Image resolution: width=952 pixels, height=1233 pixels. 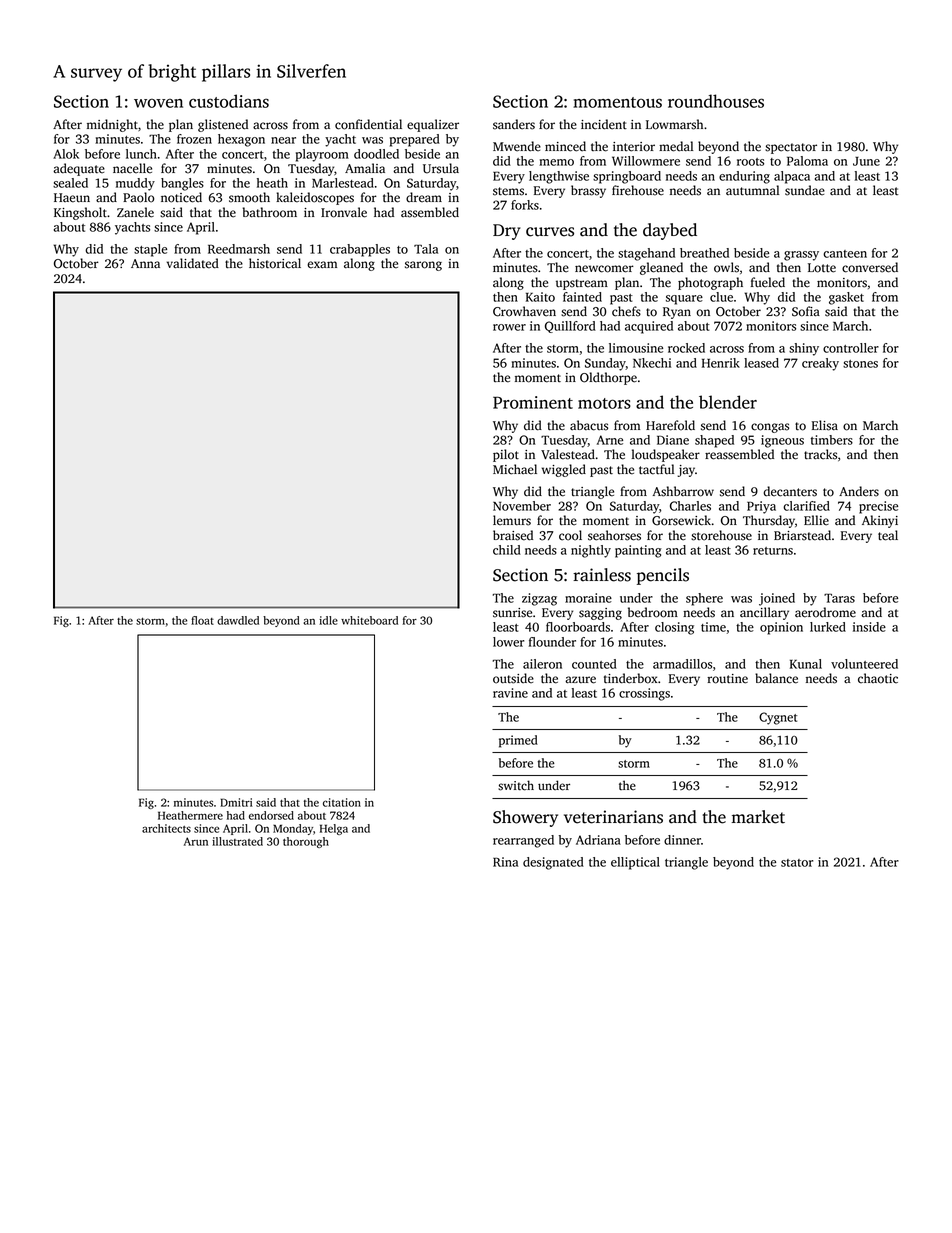 I want to click on float, so click(x=202, y=620).
